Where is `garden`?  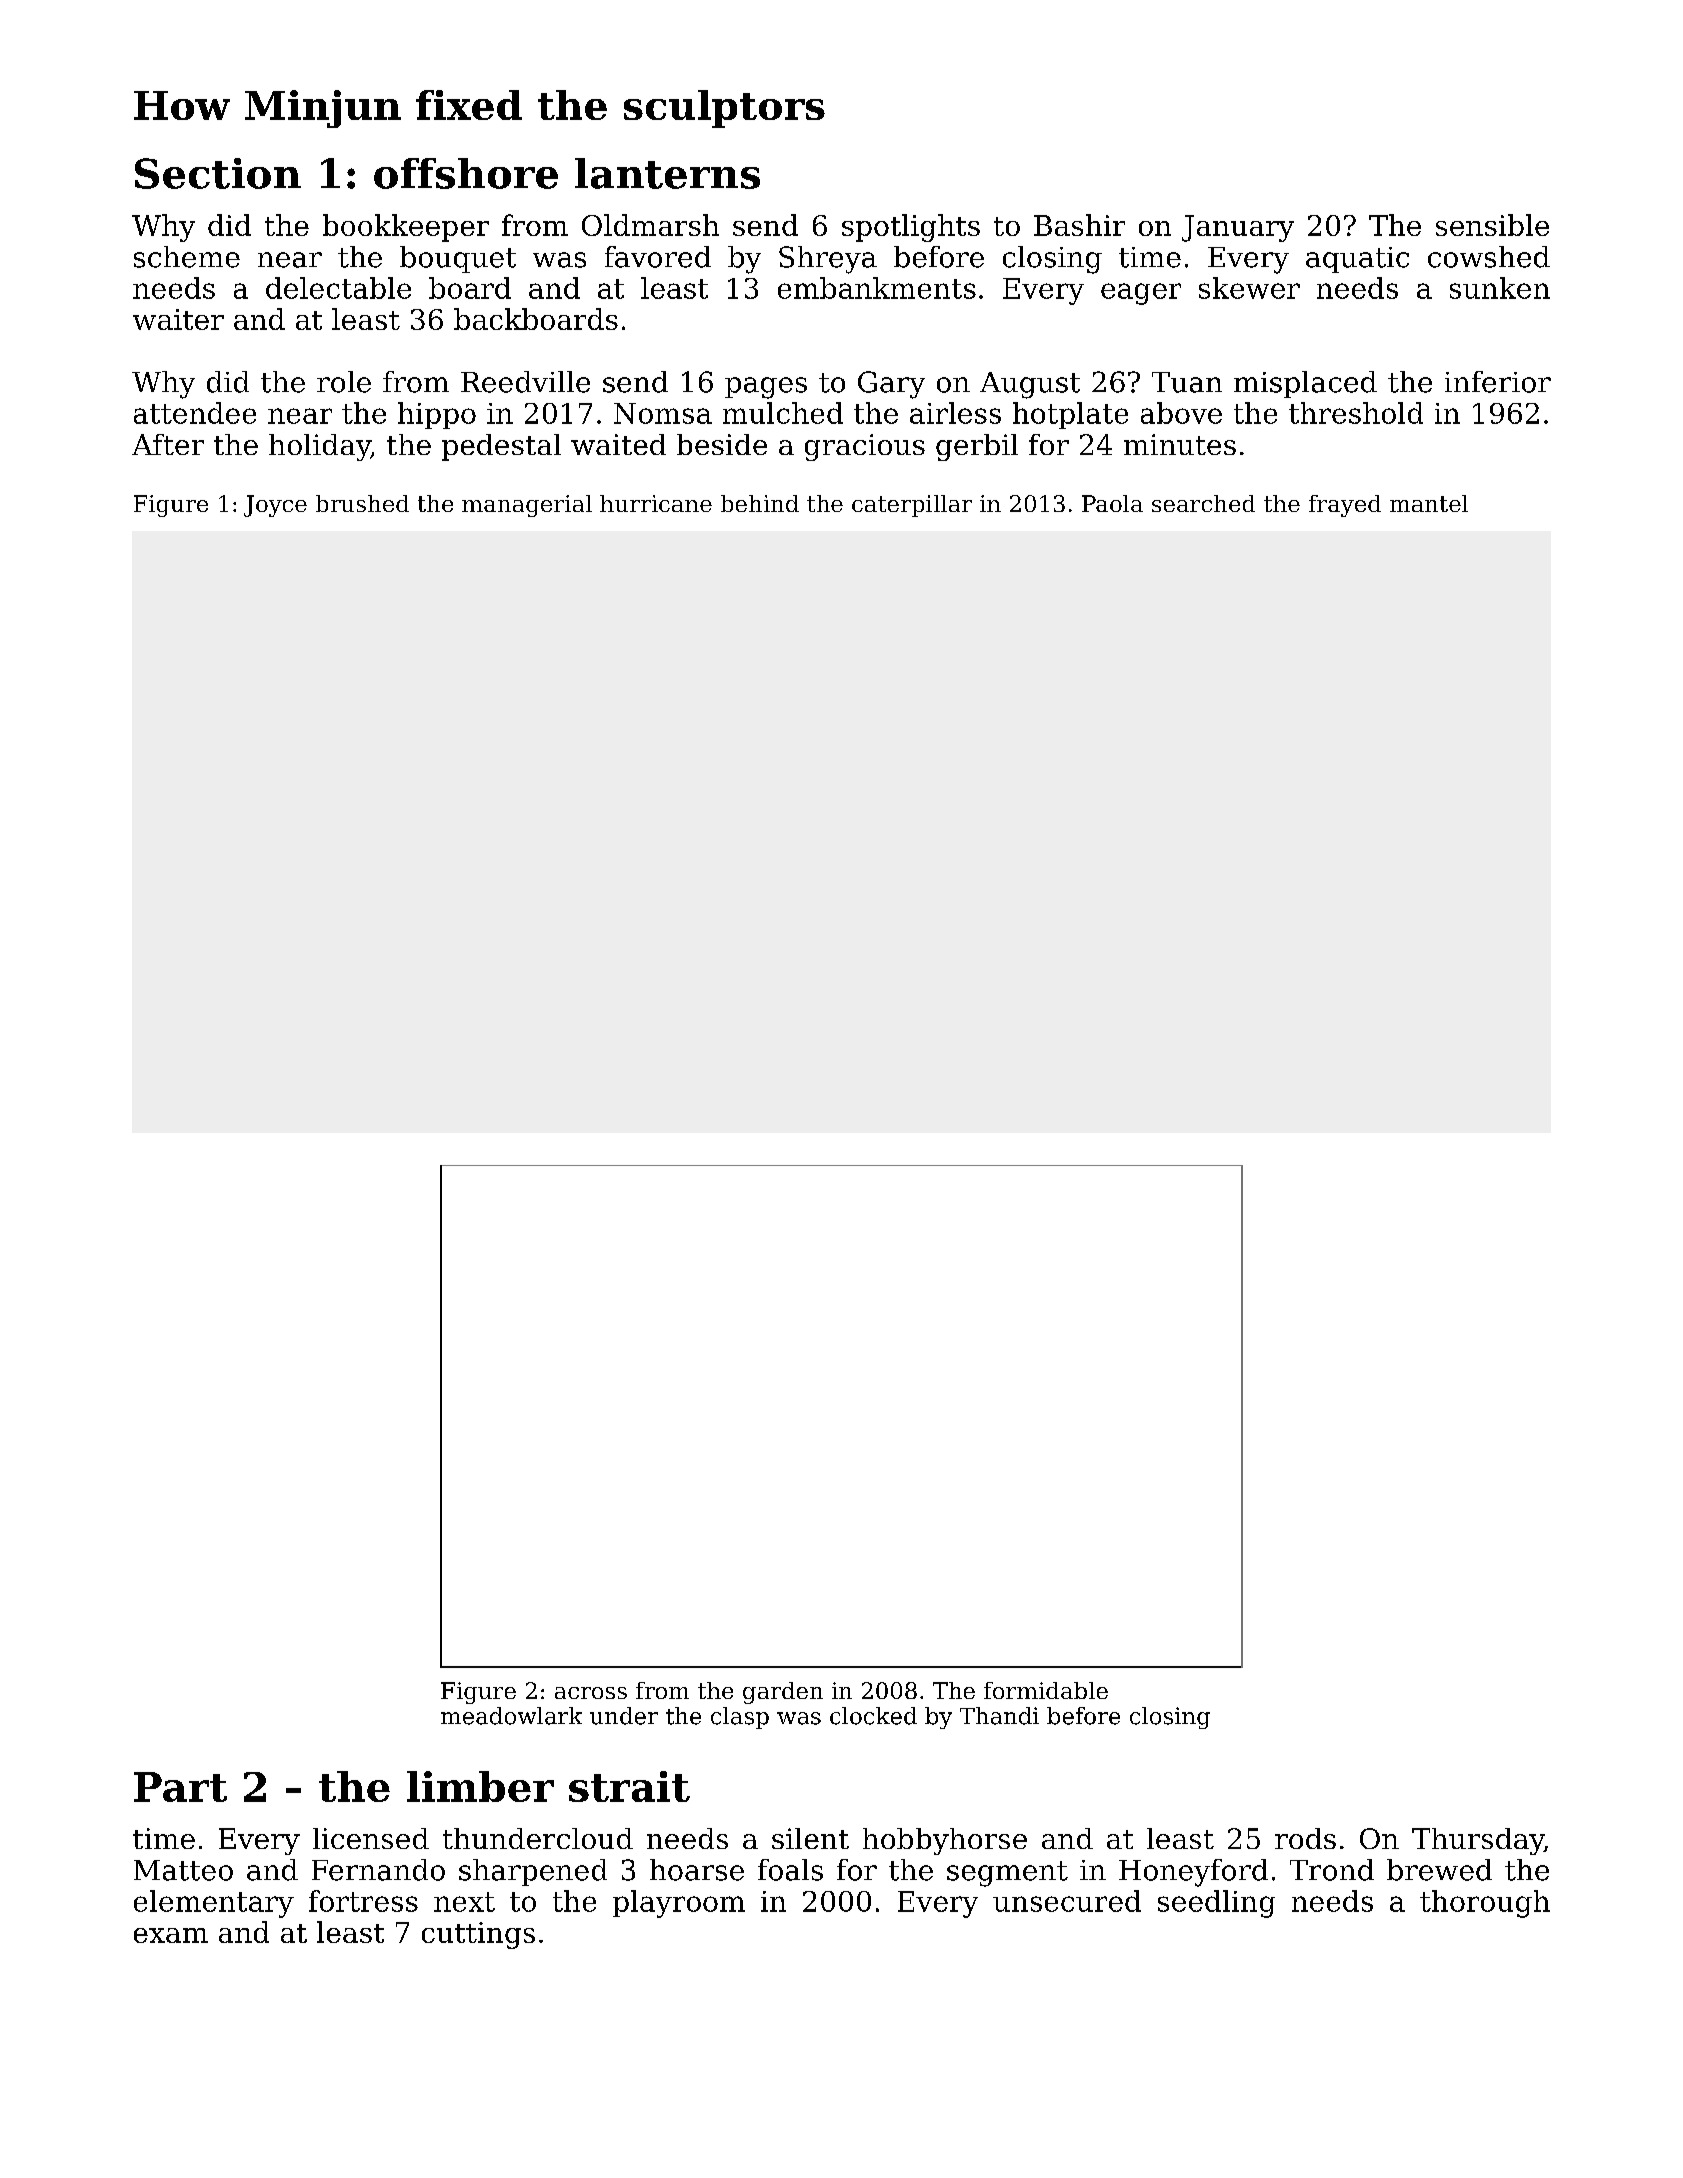
garden is located at coordinates (783, 1693).
